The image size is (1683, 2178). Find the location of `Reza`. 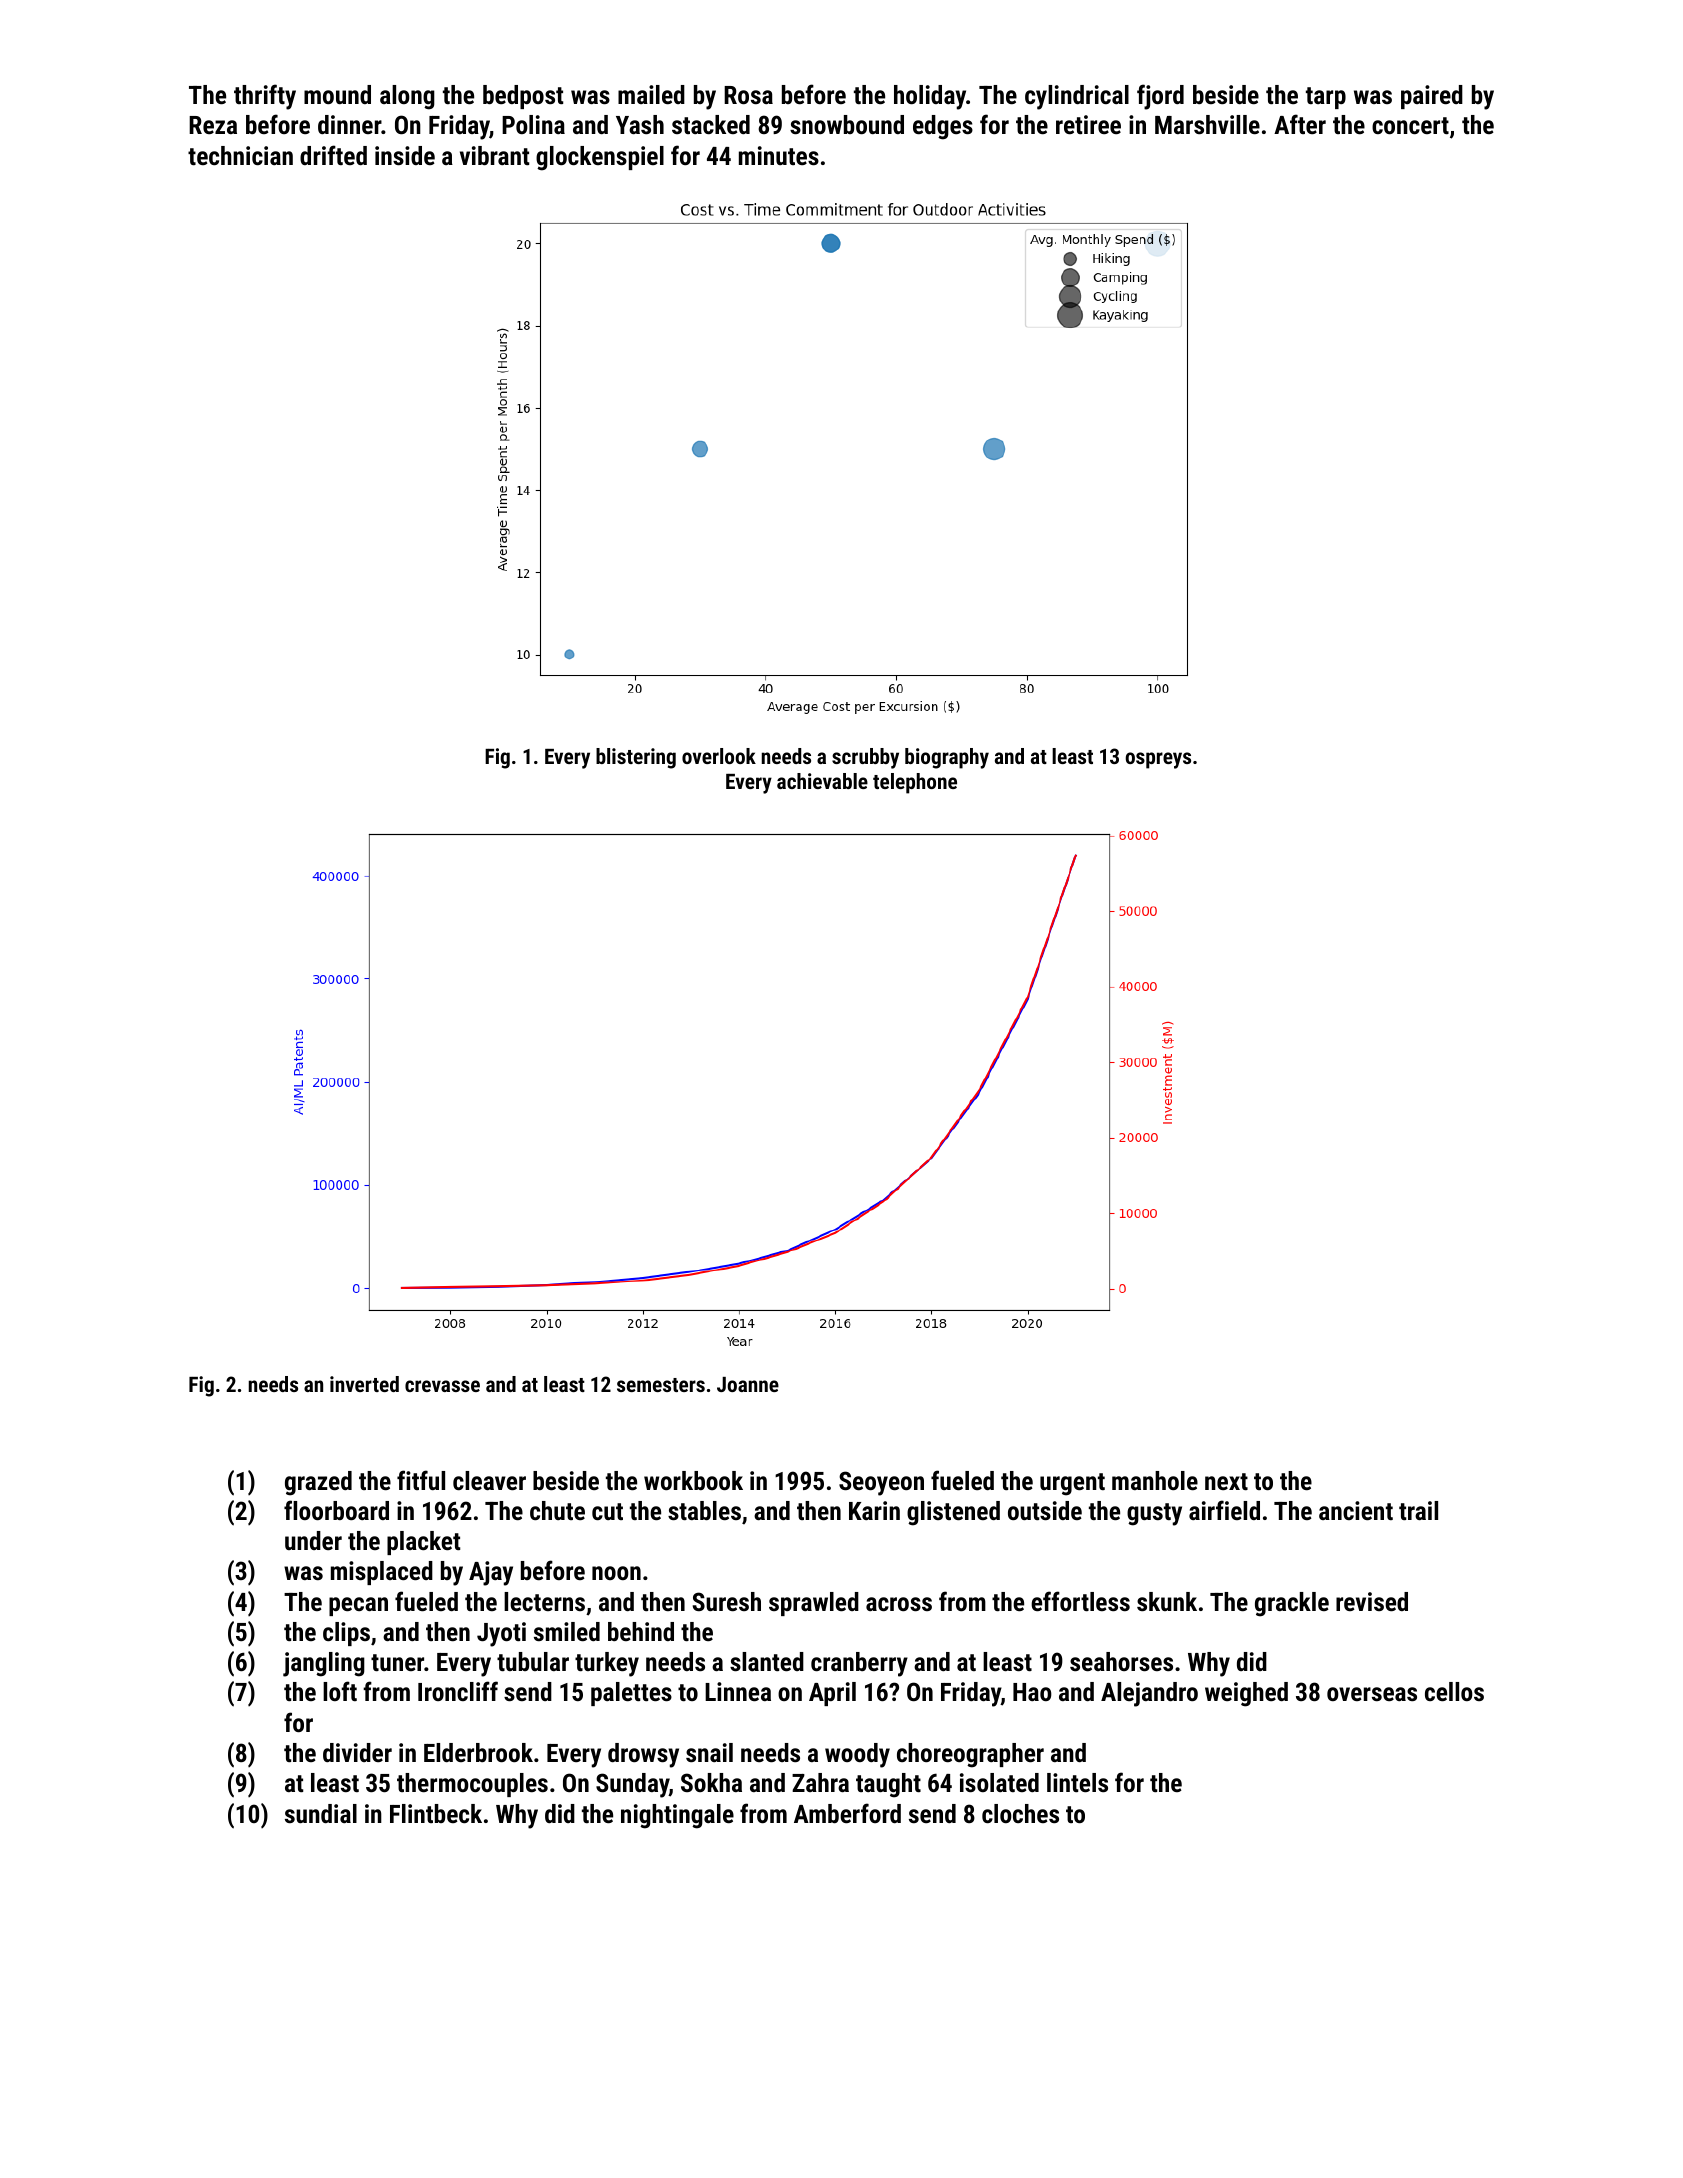

Reza is located at coordinates (213, 125).
